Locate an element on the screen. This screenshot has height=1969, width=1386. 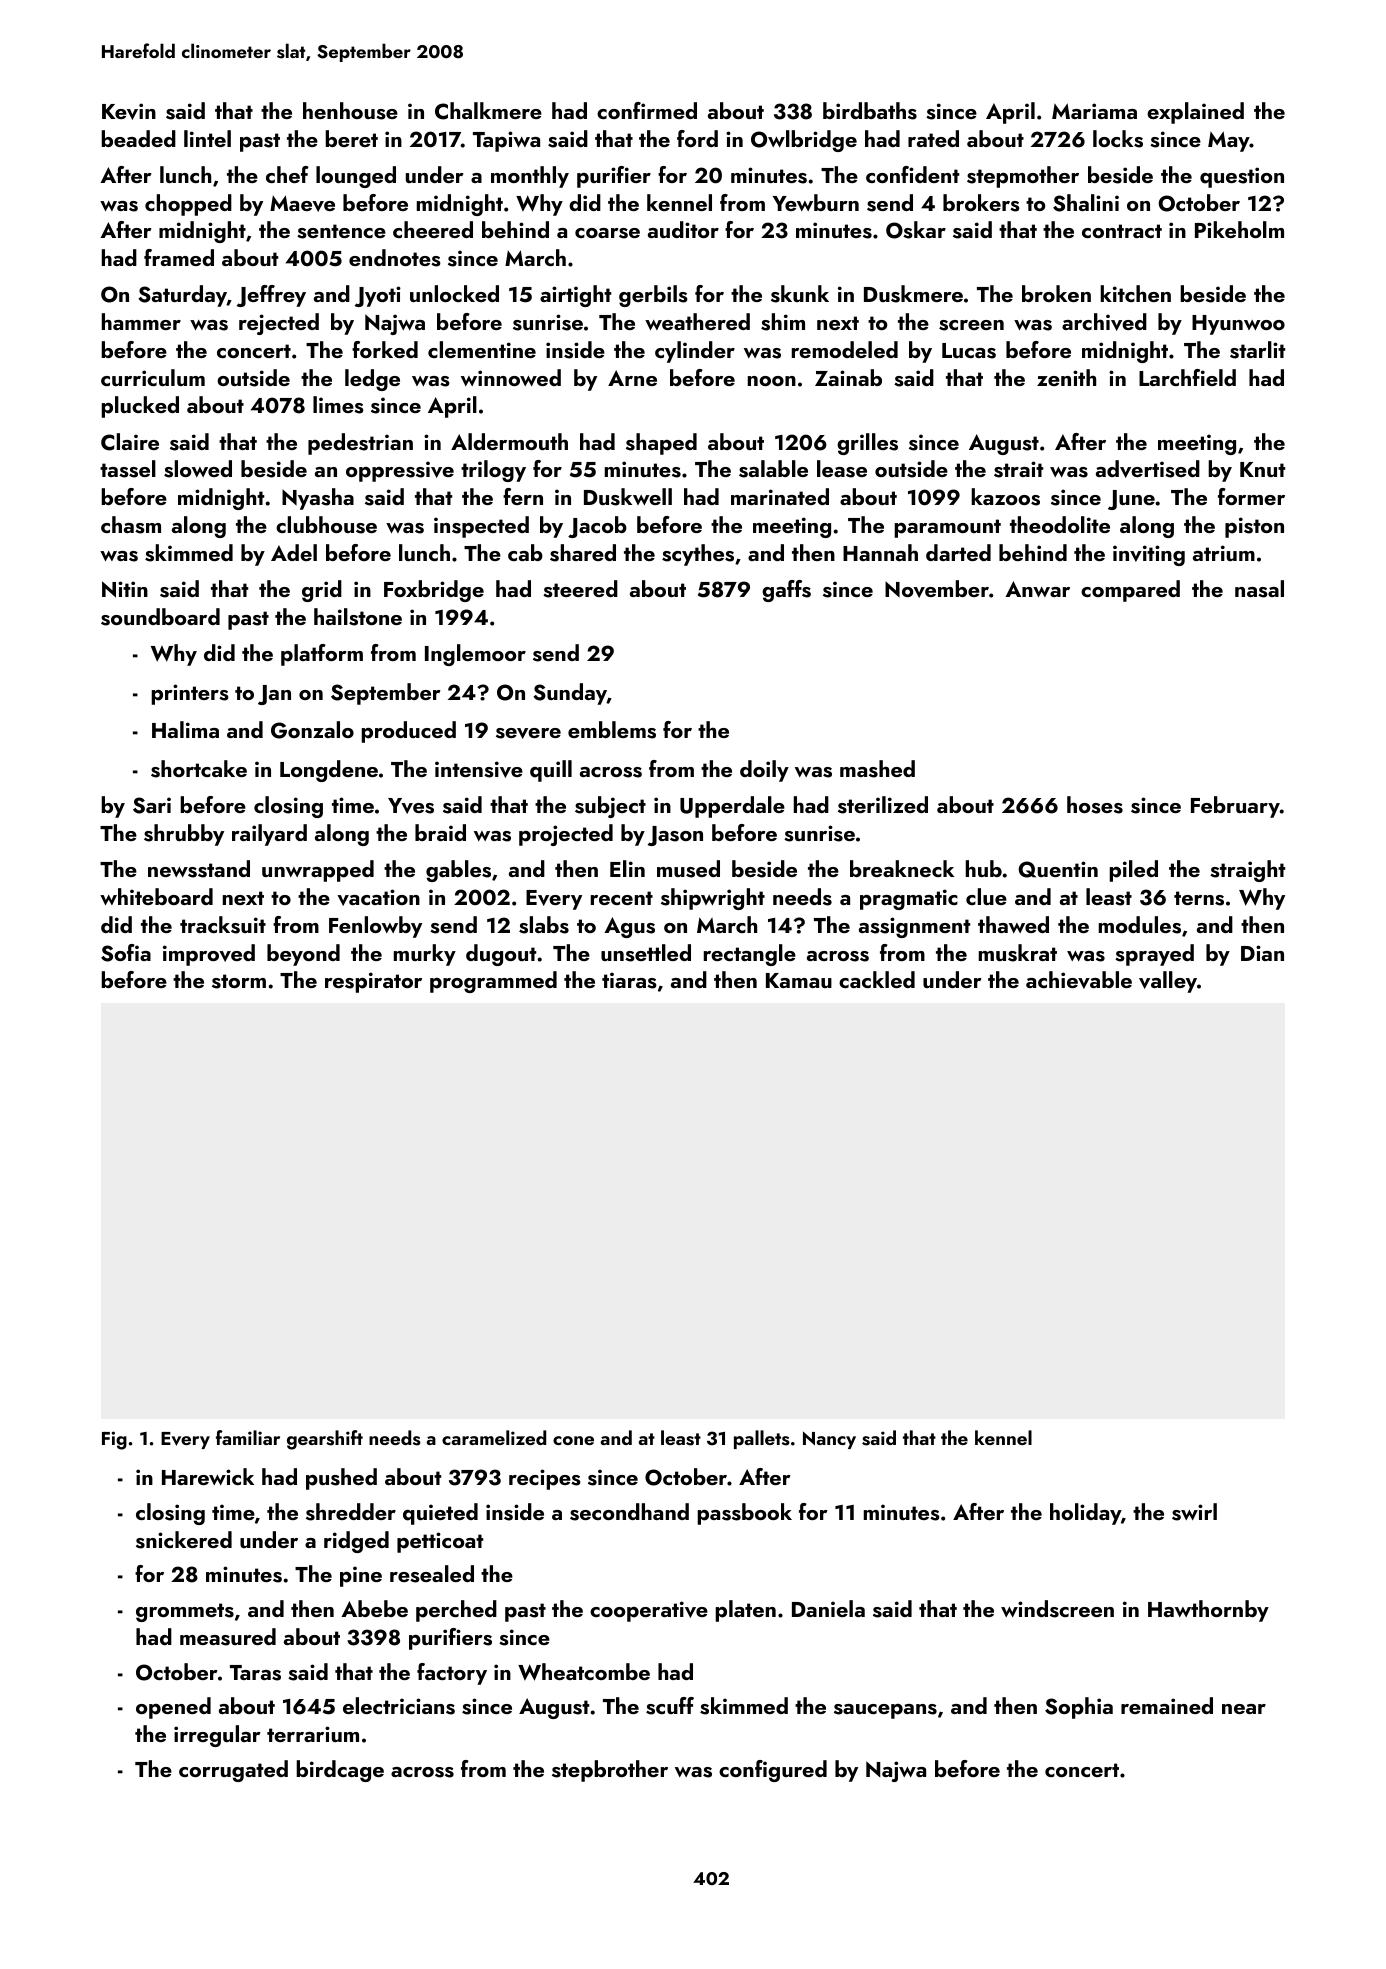
henhouse is located at coordinates (350, 111).
